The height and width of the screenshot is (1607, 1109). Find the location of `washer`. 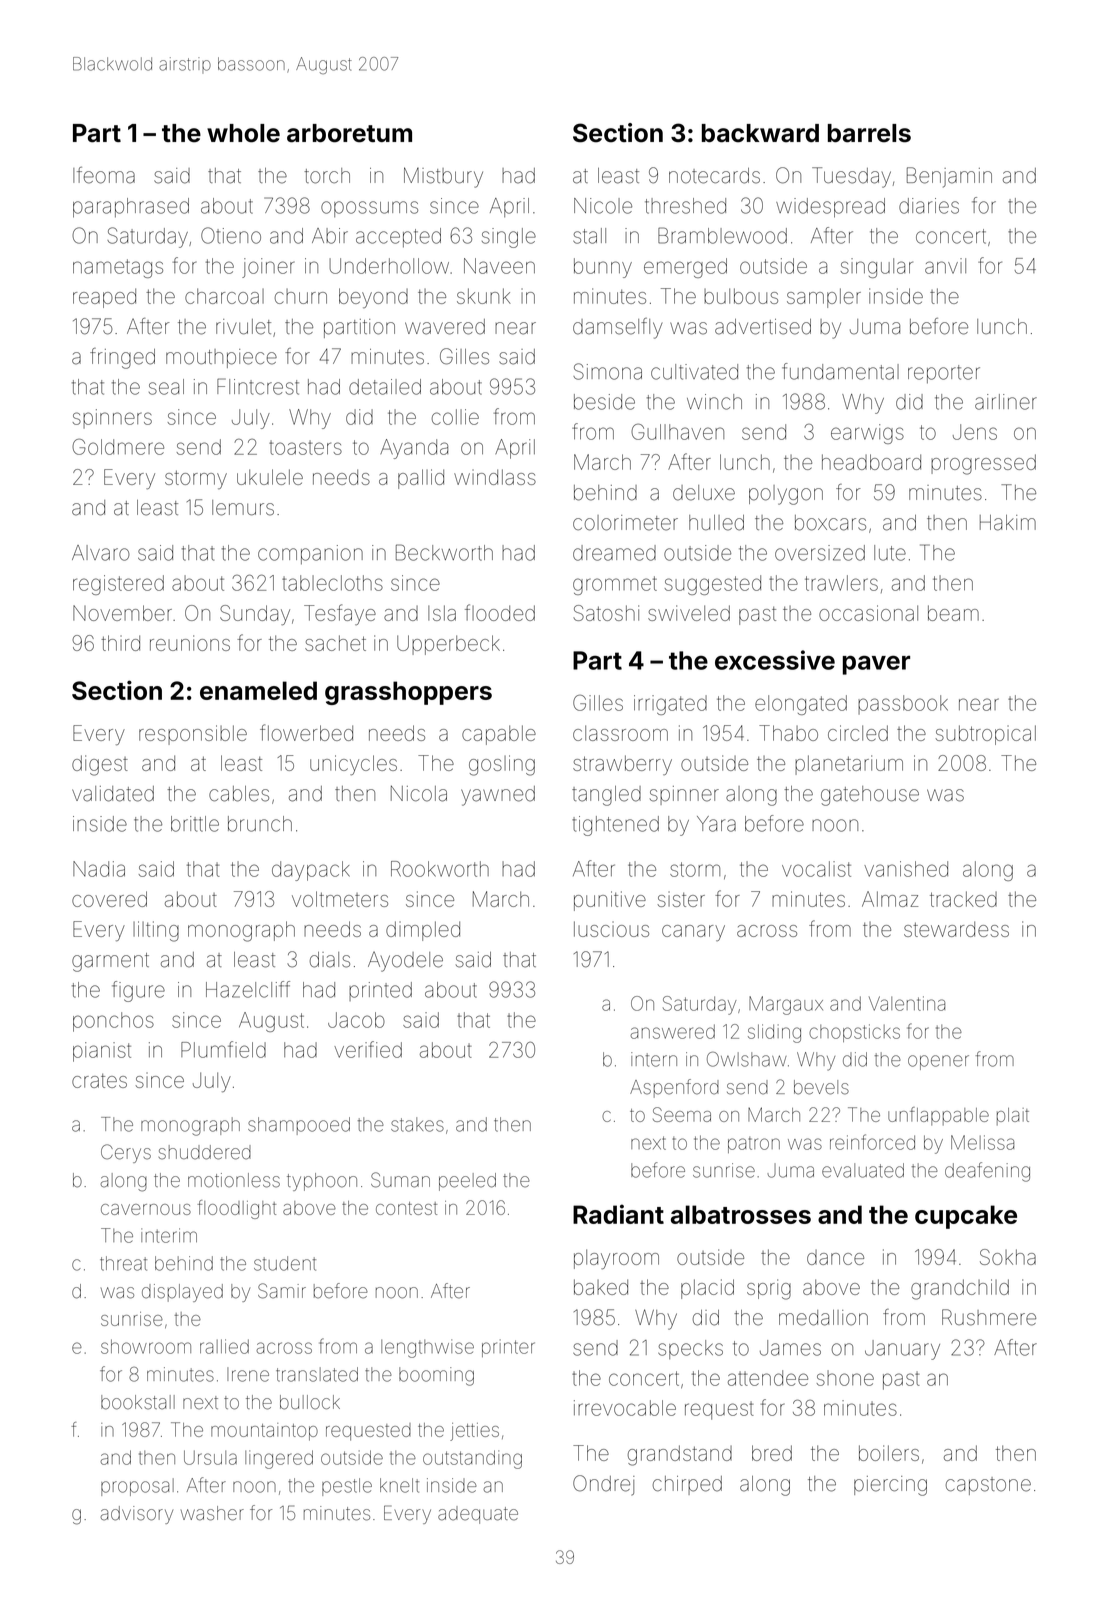

washer is located at coordinates (212, 1513).
